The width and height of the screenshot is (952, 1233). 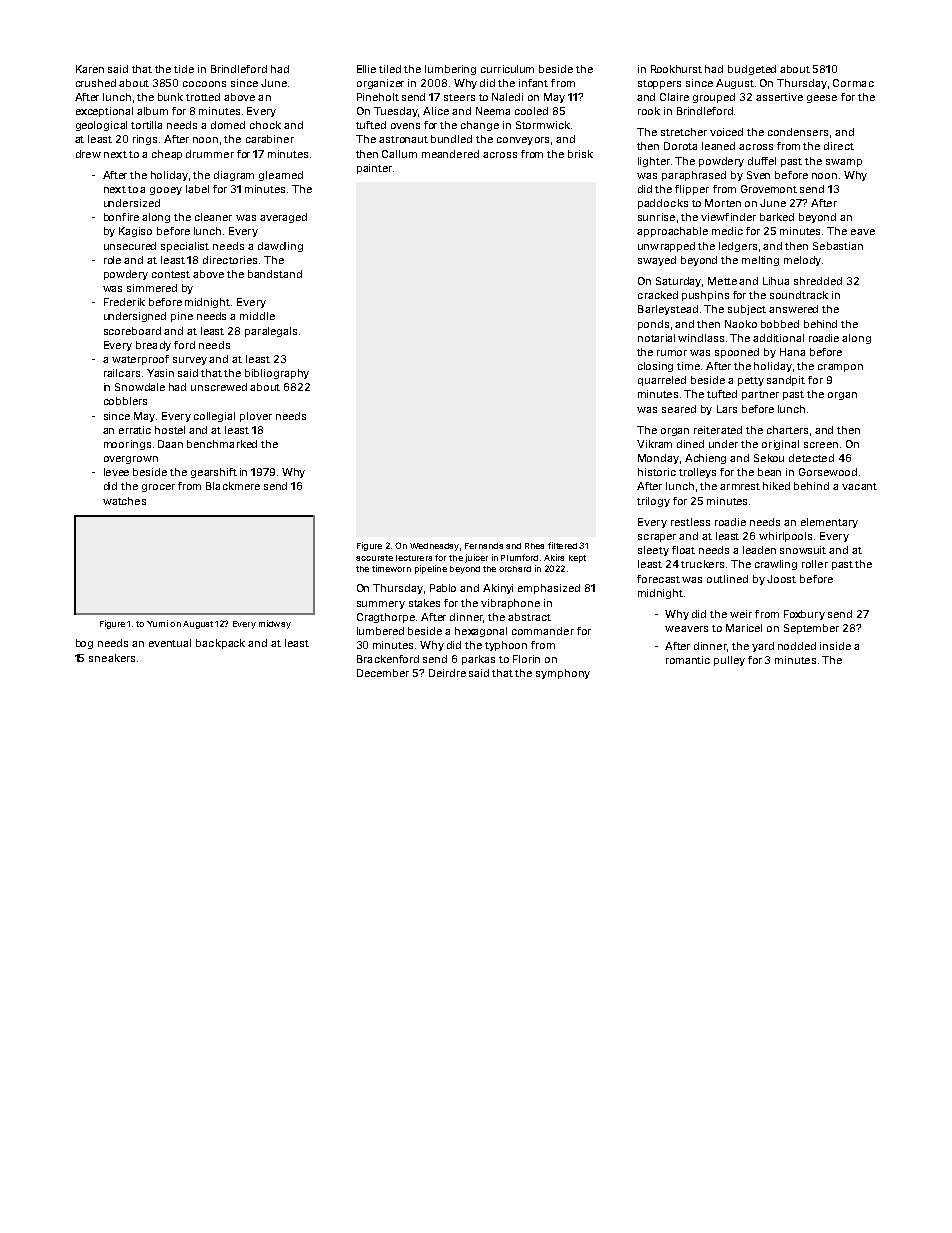 What do you see at coordinates (170, 97) in the screenshot?
I see `bunk` at bounding box center [170, 97].
